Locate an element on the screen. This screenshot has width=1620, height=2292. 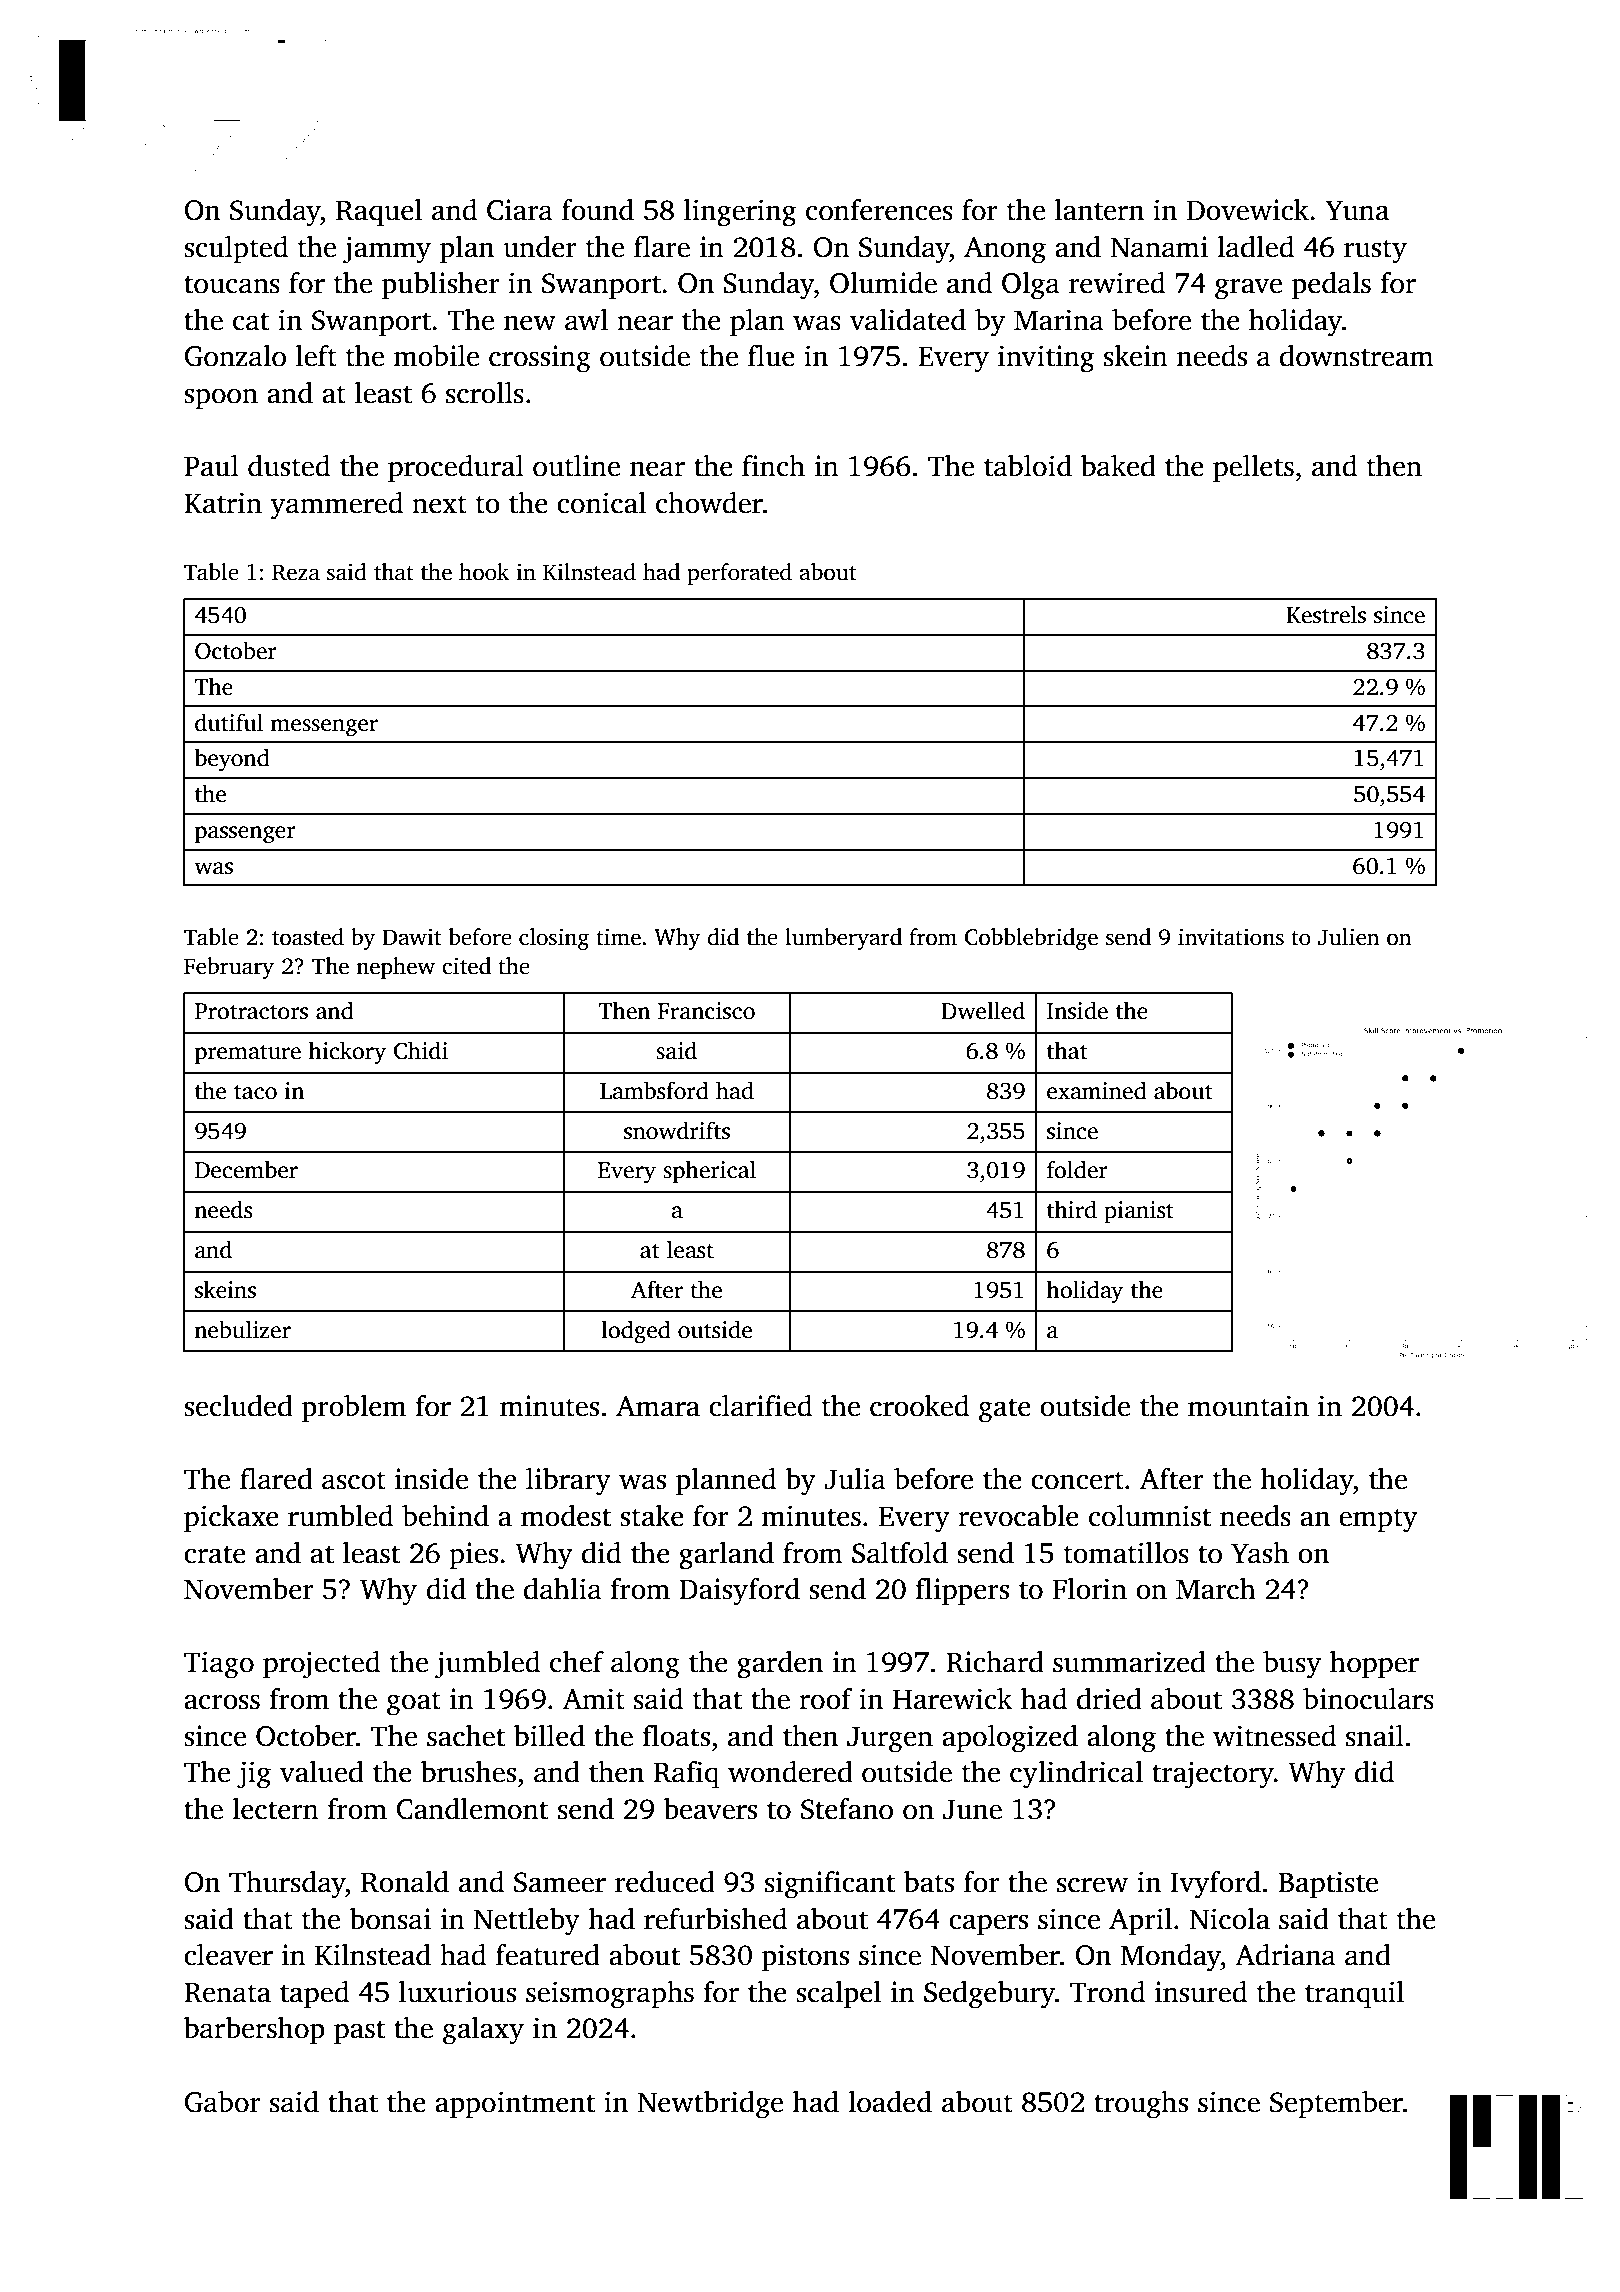
gate is located at coordinates (1005, 1410).
